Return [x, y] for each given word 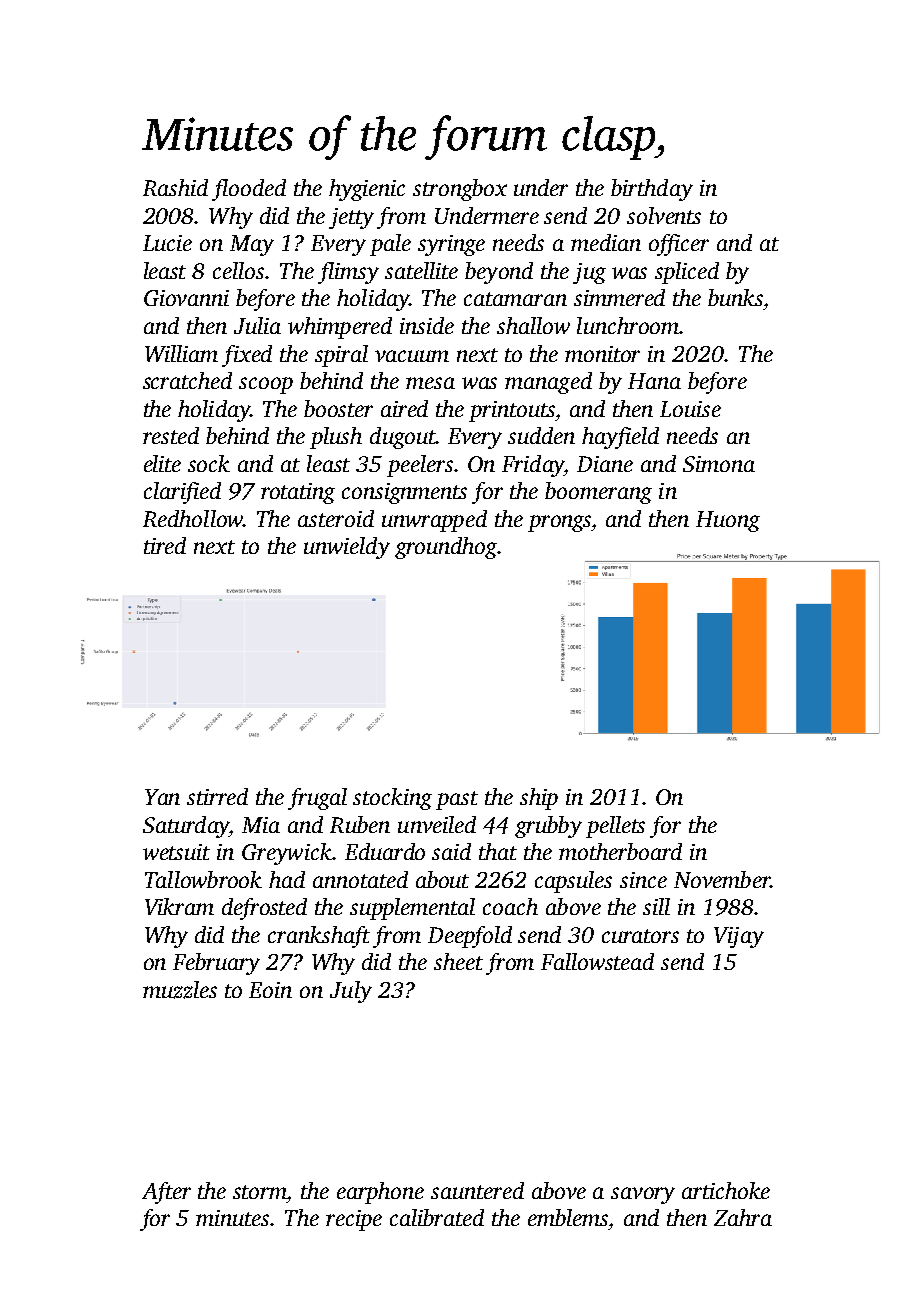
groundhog [446, 548]
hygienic [367, 190]
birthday [652, 190]
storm [260, 1192]
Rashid [175, 187]
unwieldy [347, 548]
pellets [615, 827]
